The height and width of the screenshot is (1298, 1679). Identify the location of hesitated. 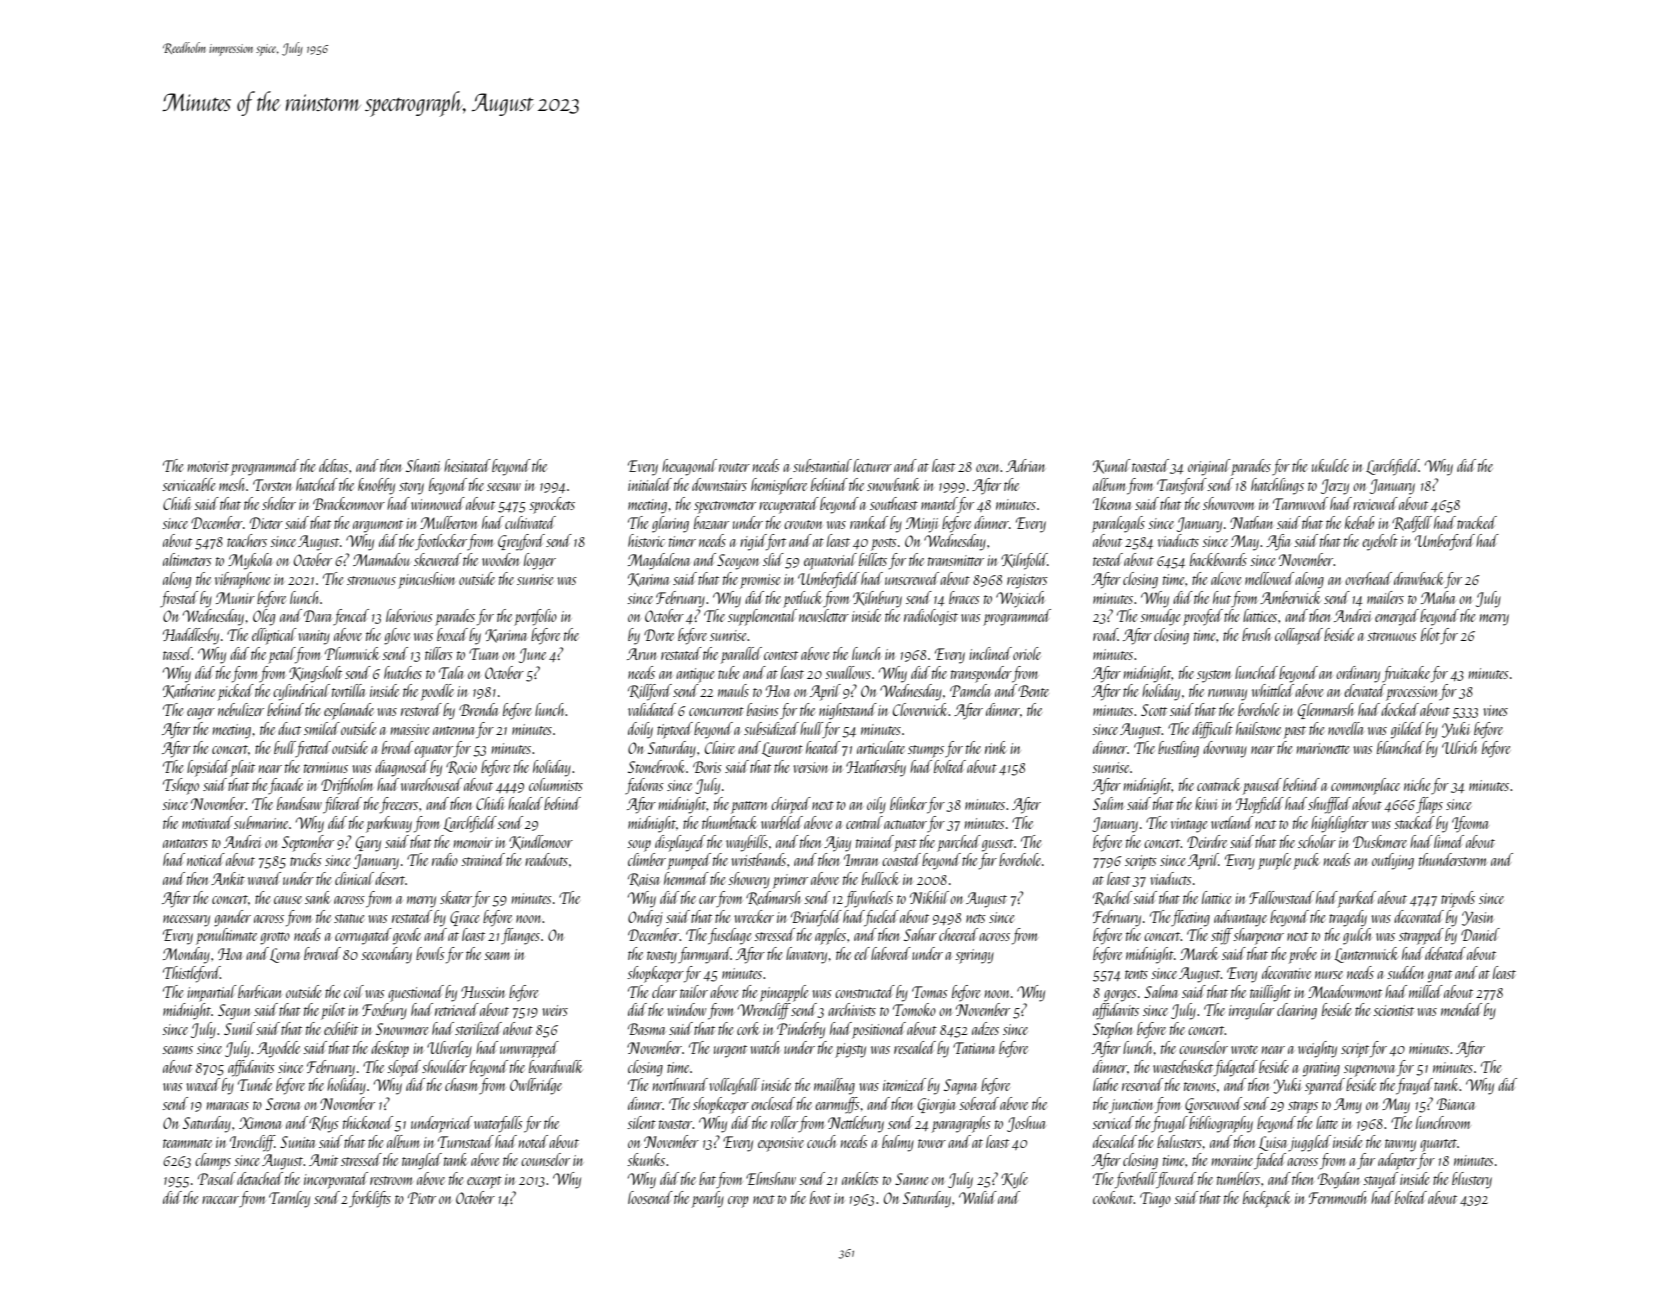
(467, 465).
